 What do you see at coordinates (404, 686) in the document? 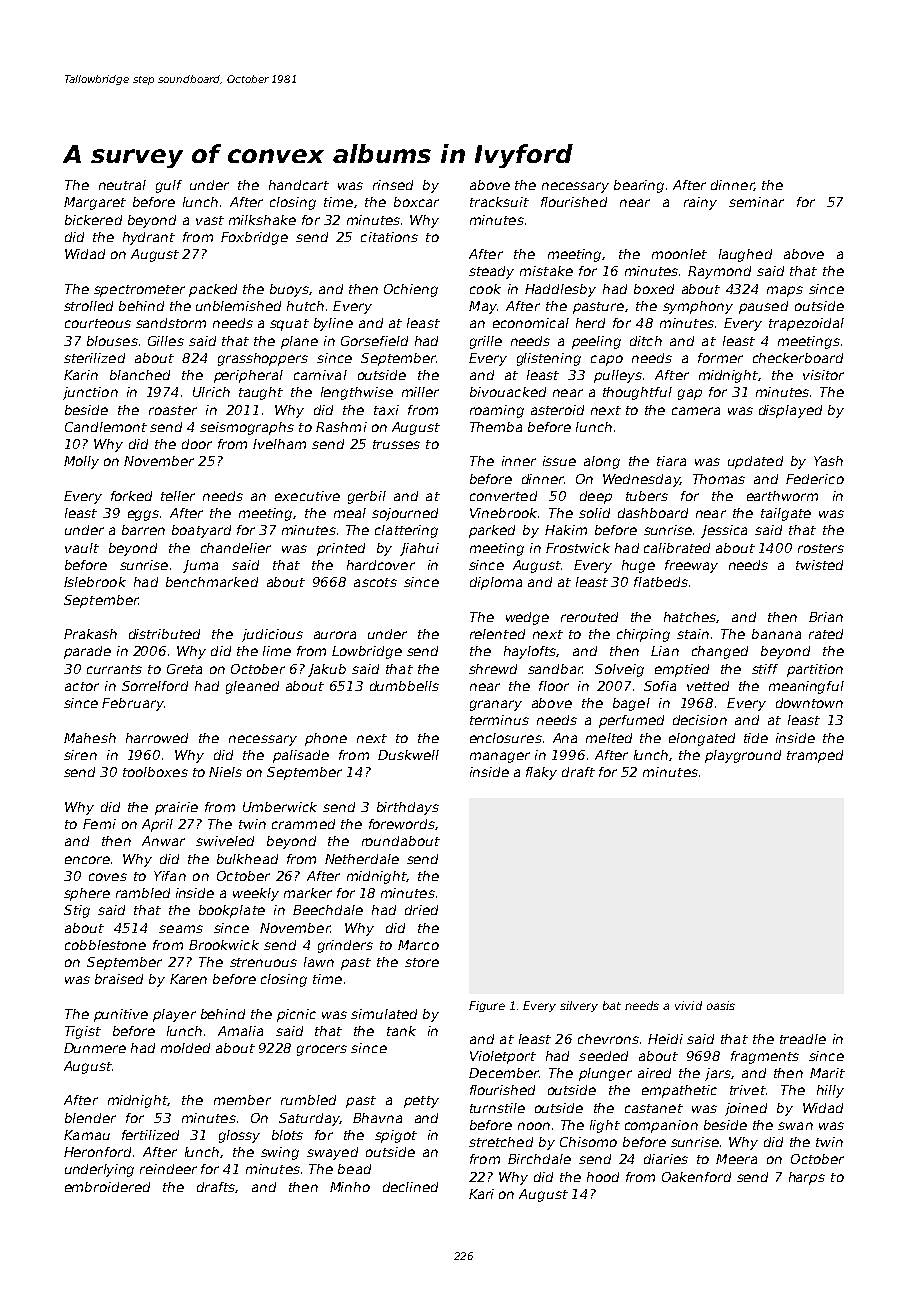
I see `dumbbells` at bounding box center [404, 686].
